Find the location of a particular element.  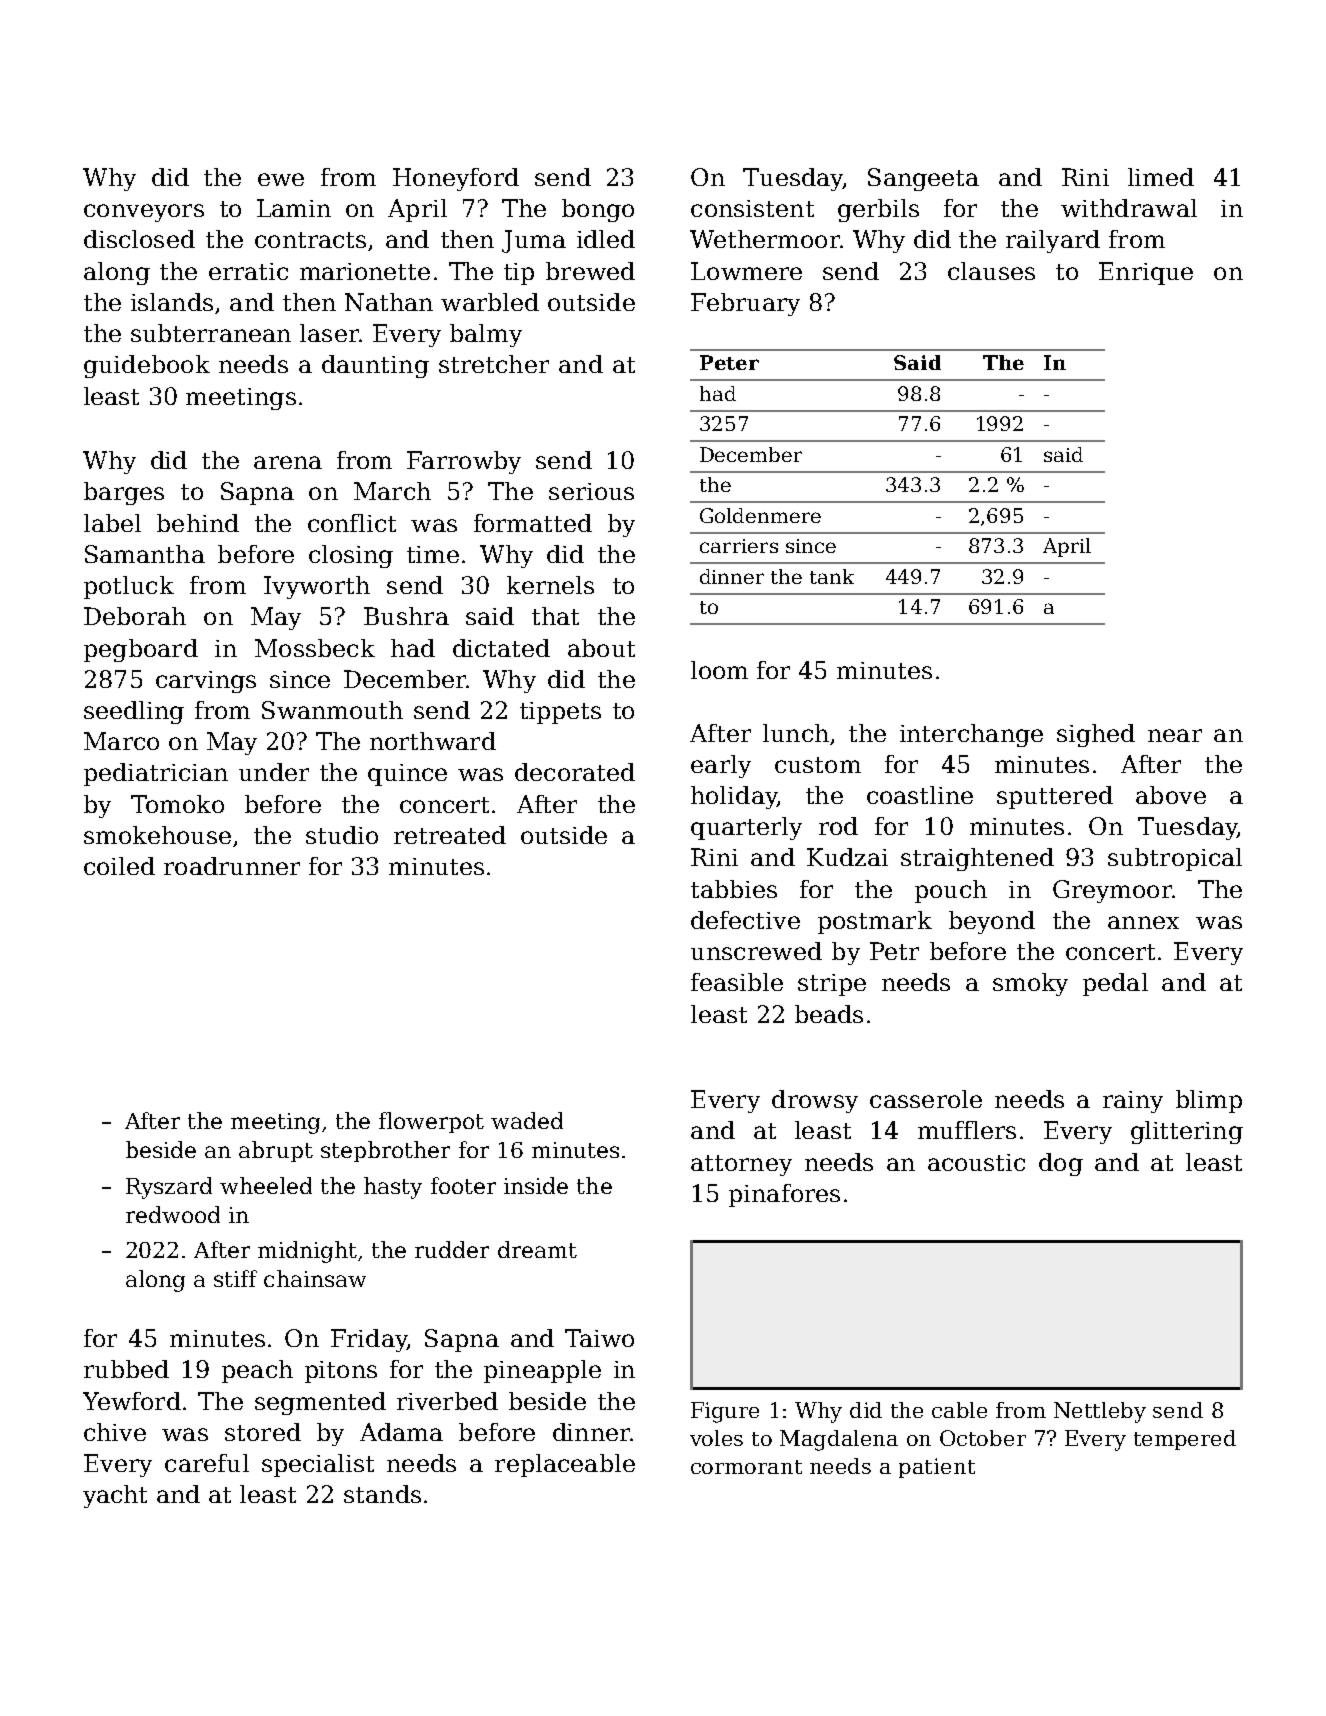

limed is located at coordinates (1161, 177).
